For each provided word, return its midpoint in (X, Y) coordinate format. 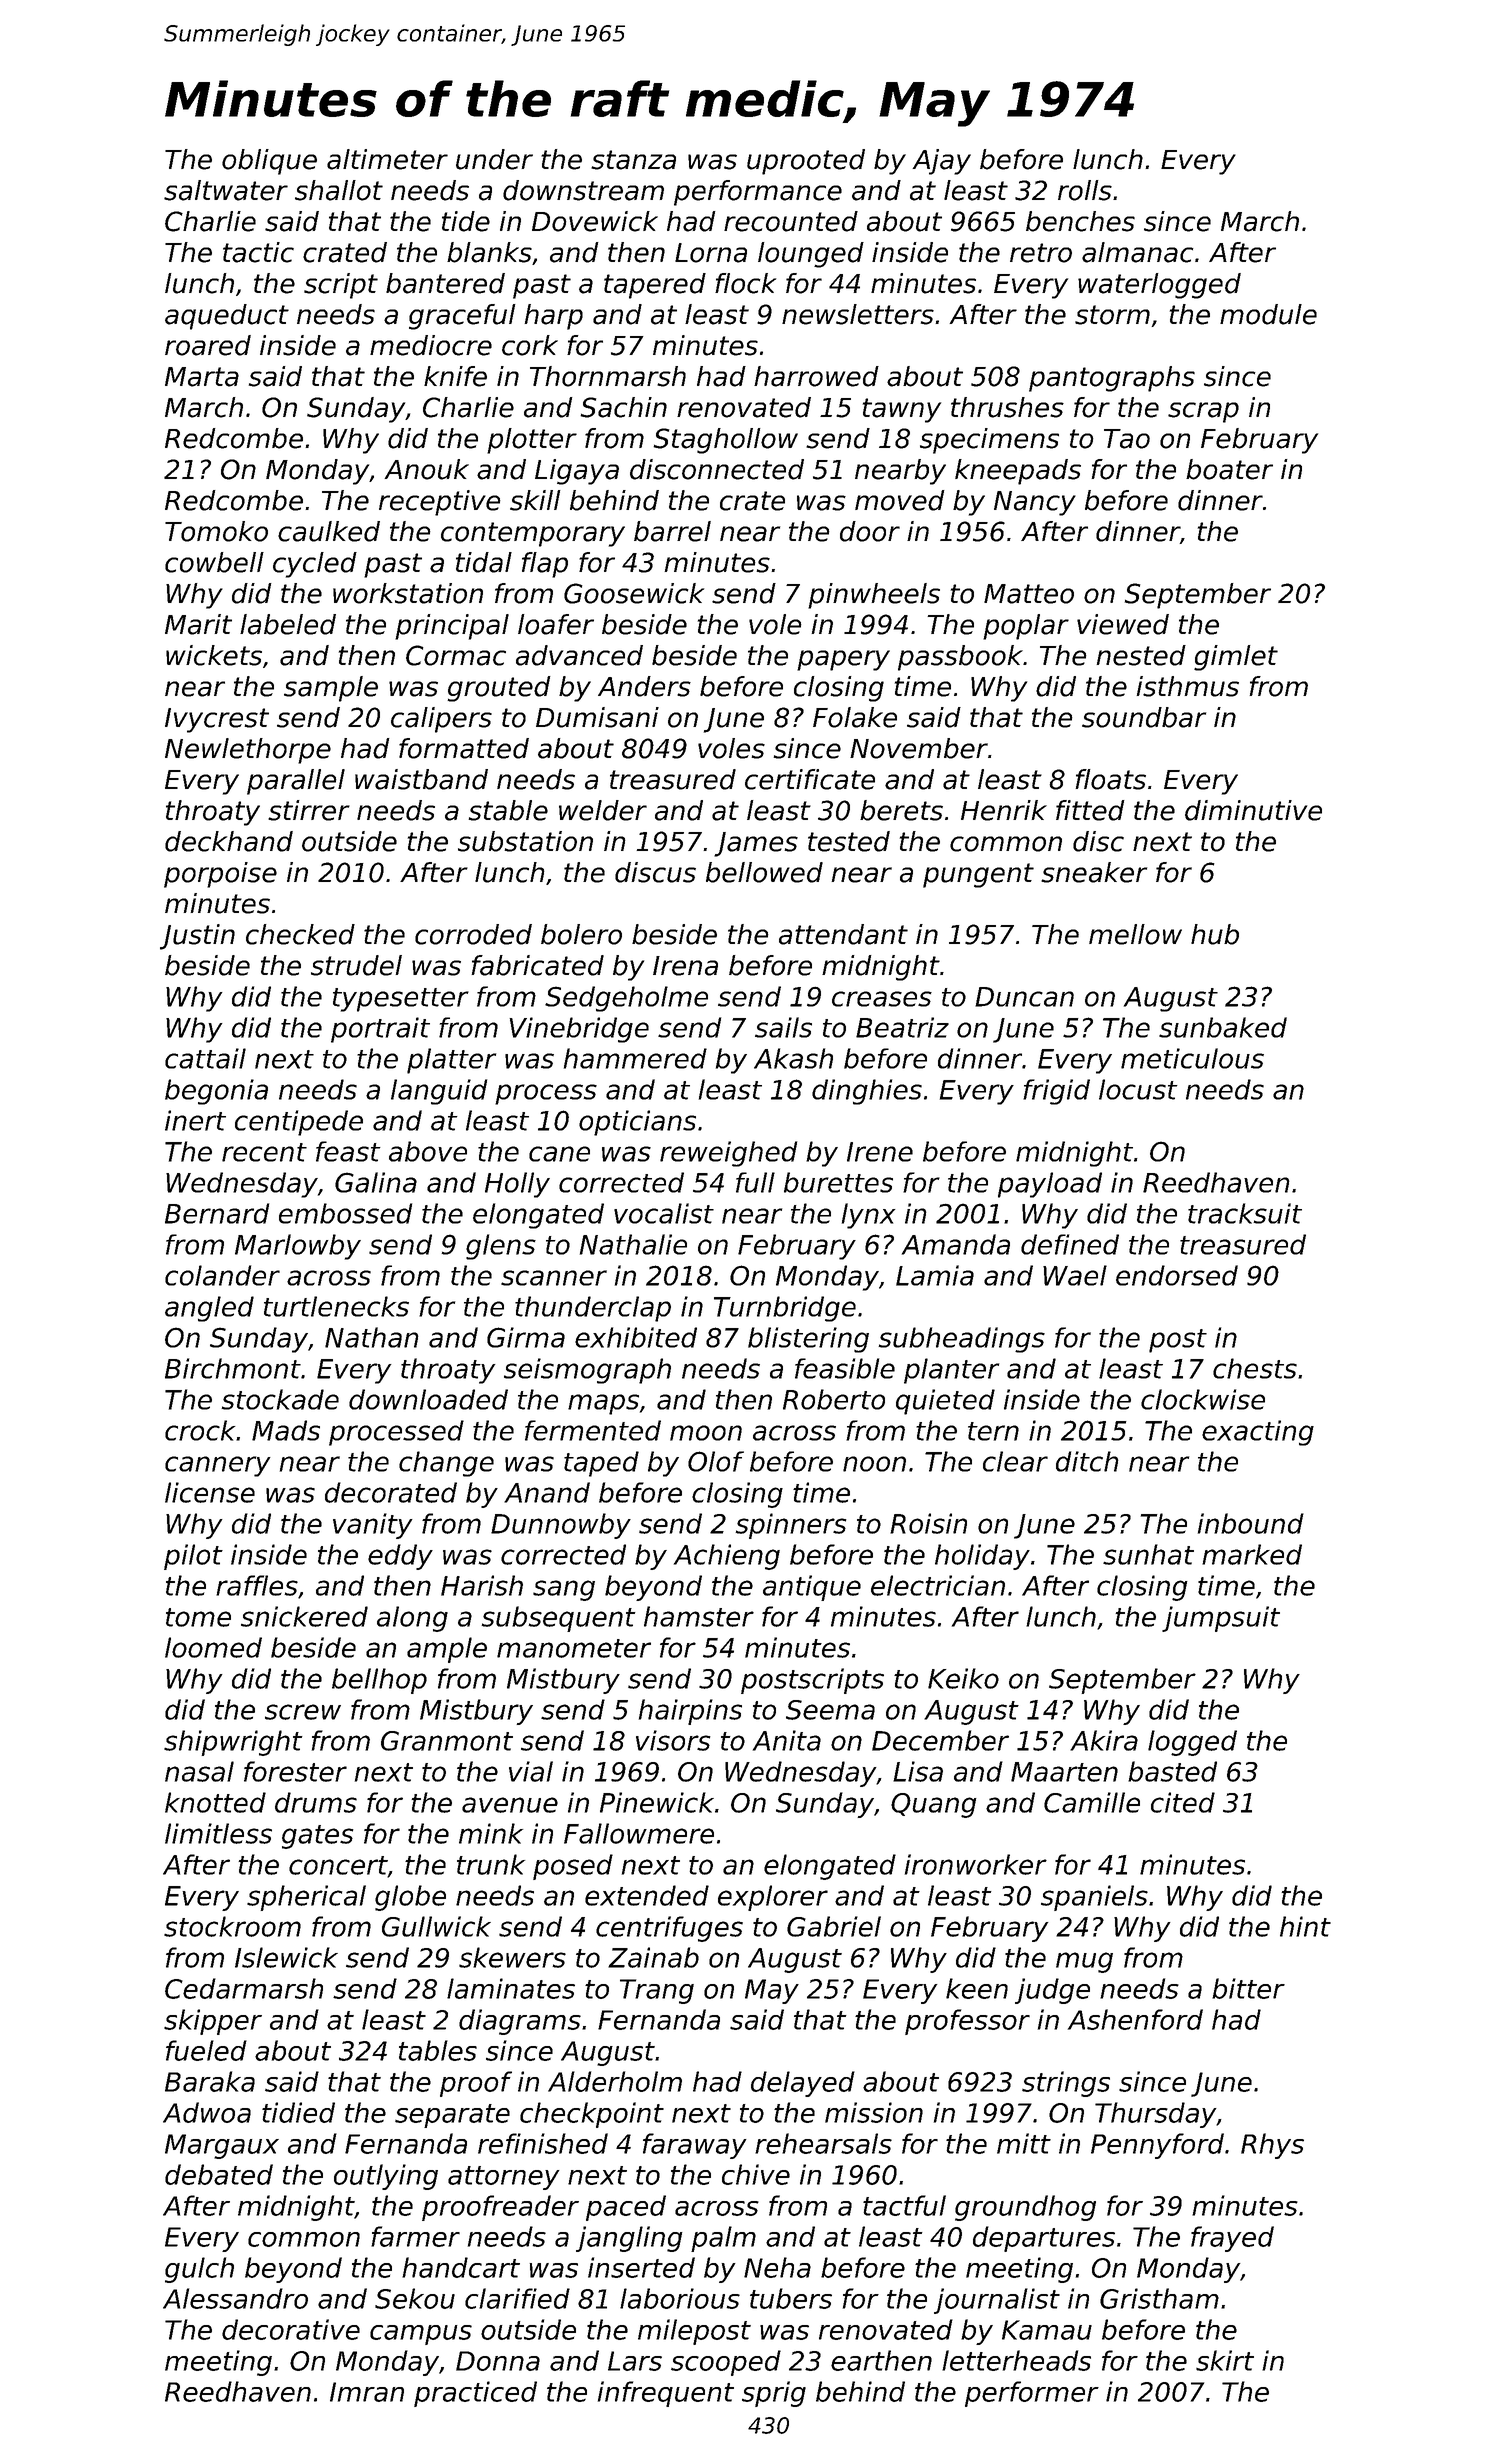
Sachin (623, 407)
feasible (845, 1368)
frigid (1056, 1092)
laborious (680, 2298)
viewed (1123, 624)
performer (1032, 2394)
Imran (367, 2392)
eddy (400, 1557)
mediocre (431, 345)
